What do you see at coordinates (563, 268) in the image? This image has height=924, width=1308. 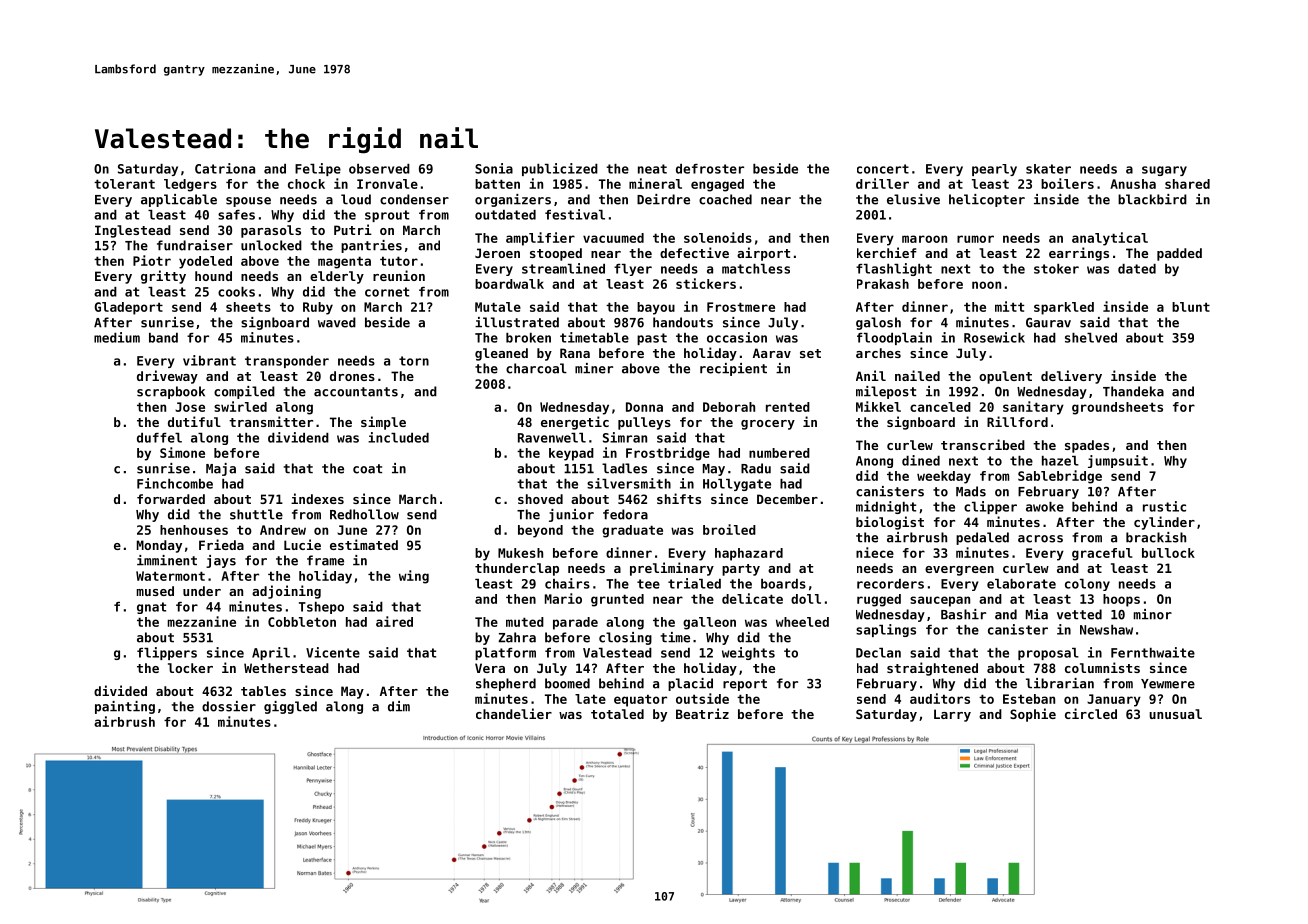 I see `streamlined` at bounding box center [563, 268].
